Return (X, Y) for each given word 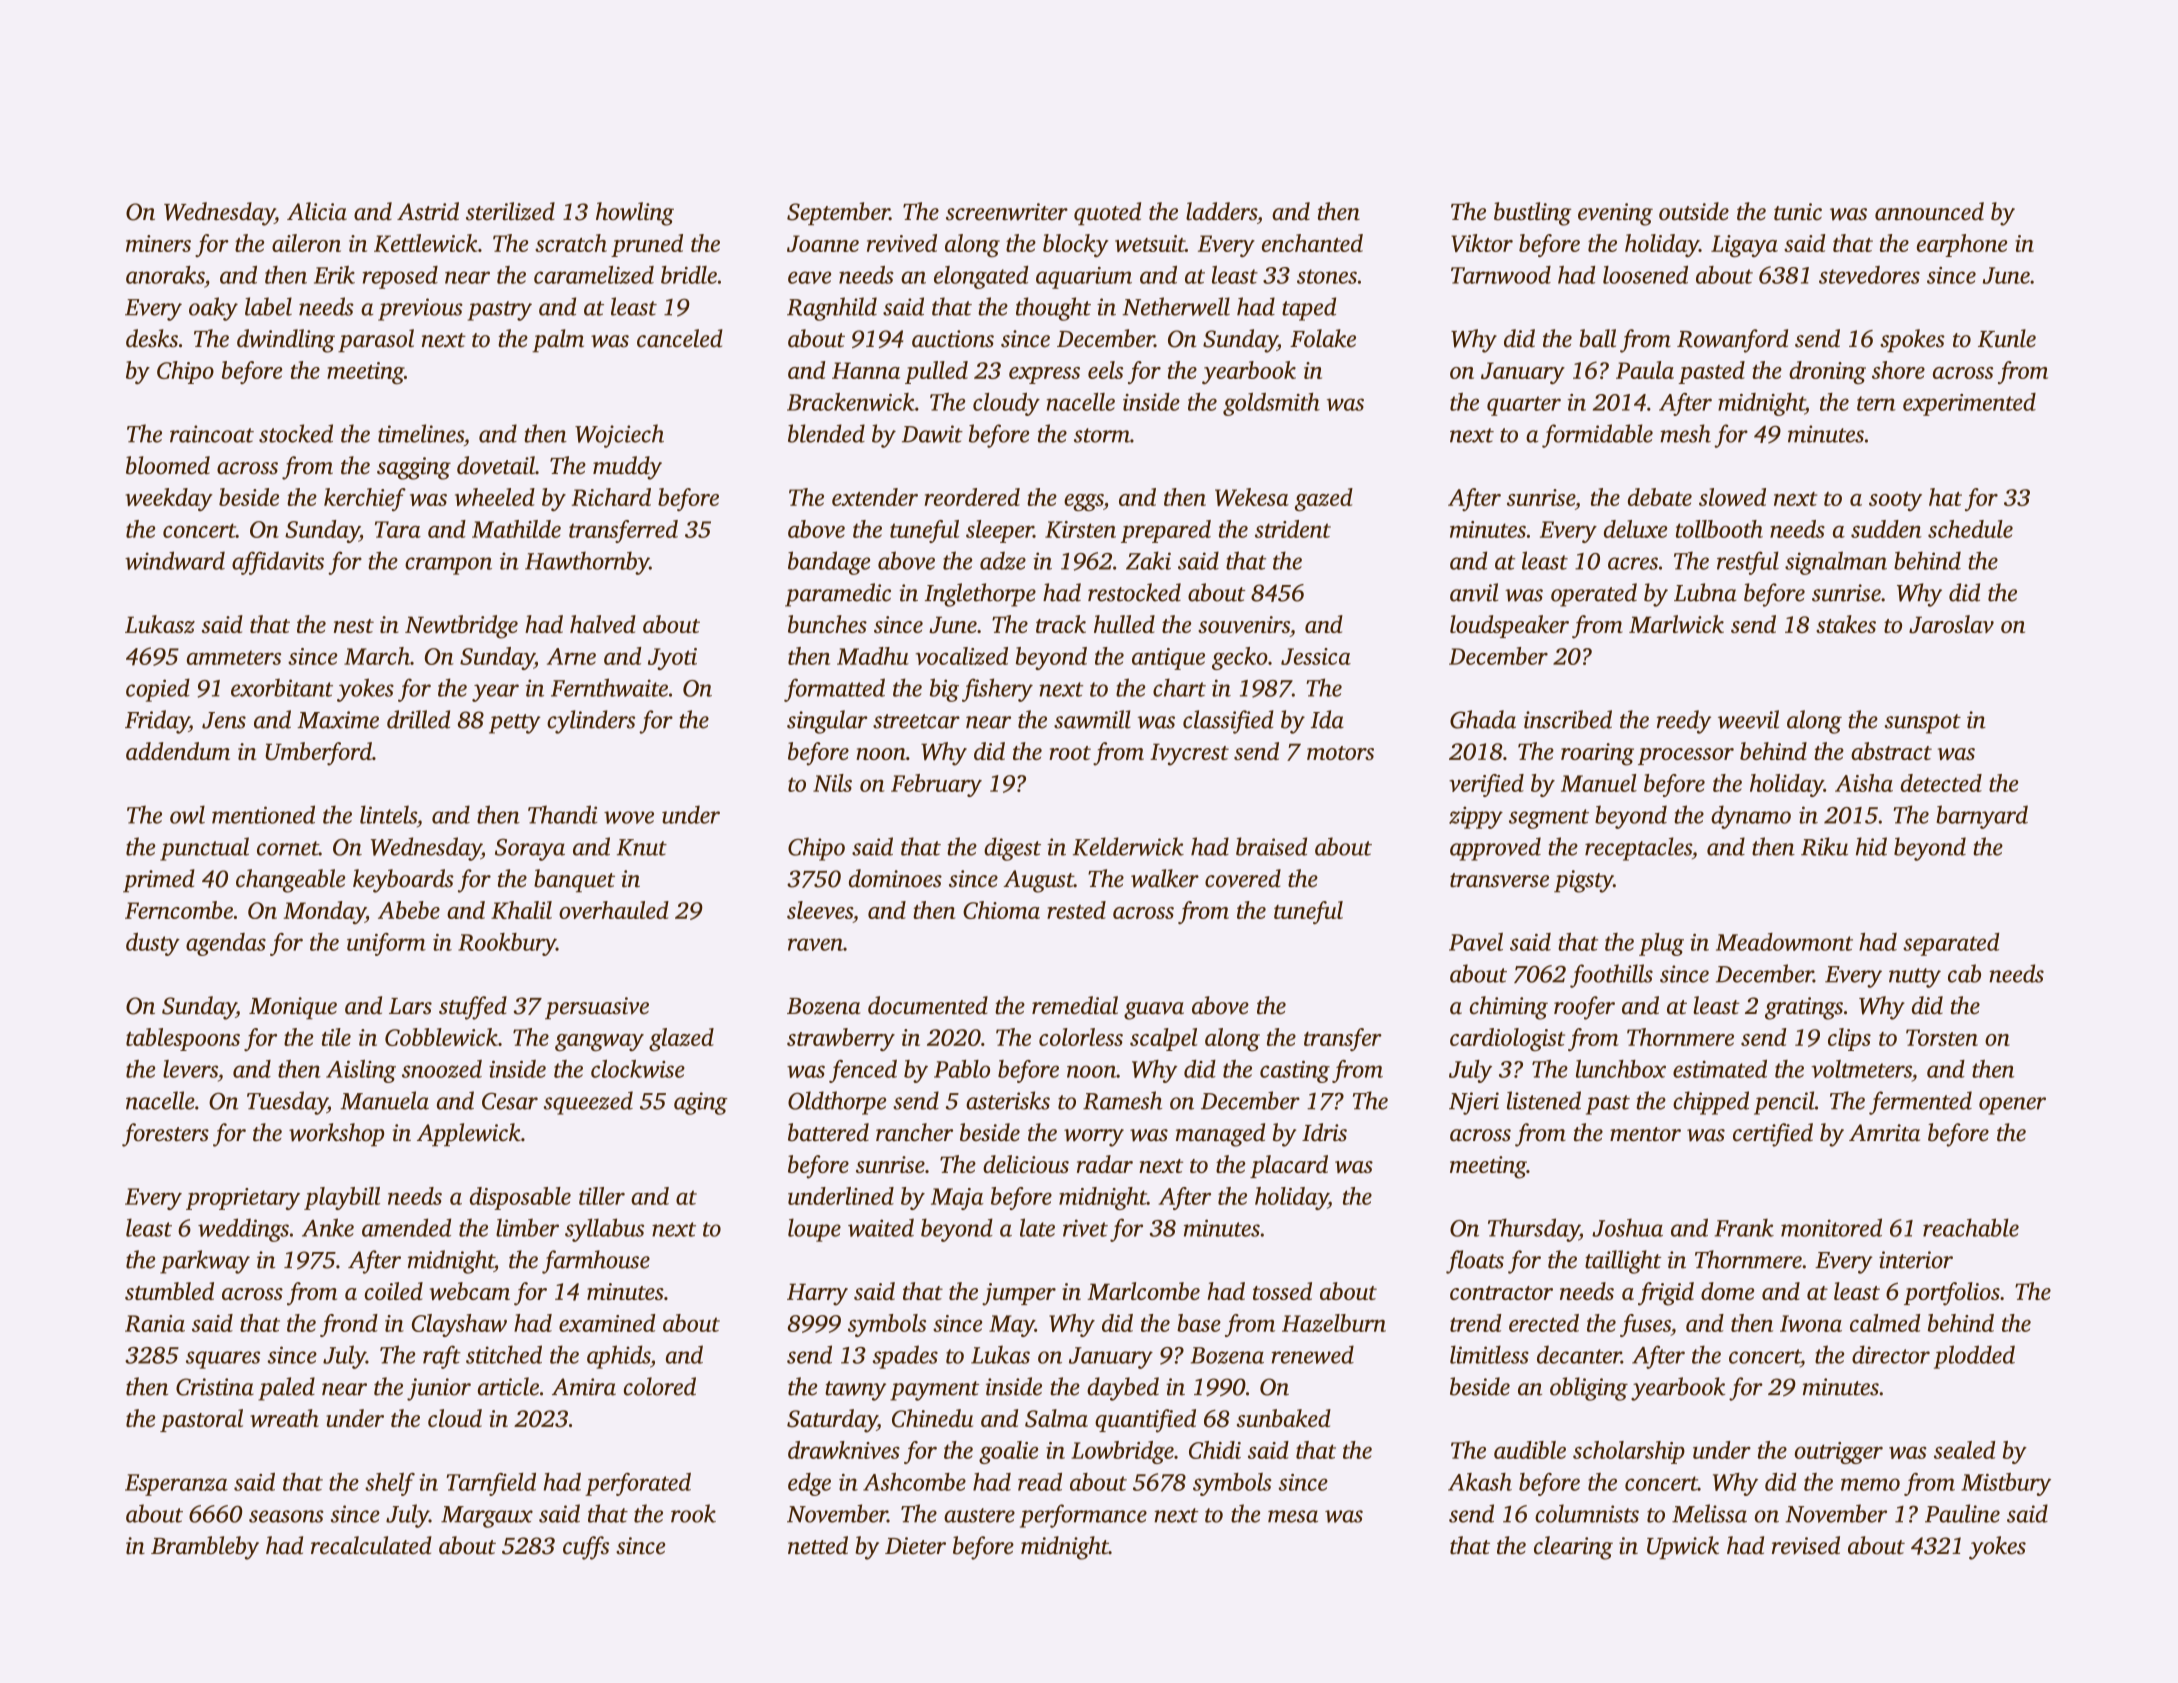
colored (660, 1386)
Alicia (317, 211)
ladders (1221, 211)
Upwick (1683, 1547)
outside (1694, 211)
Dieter (915, 1546)
